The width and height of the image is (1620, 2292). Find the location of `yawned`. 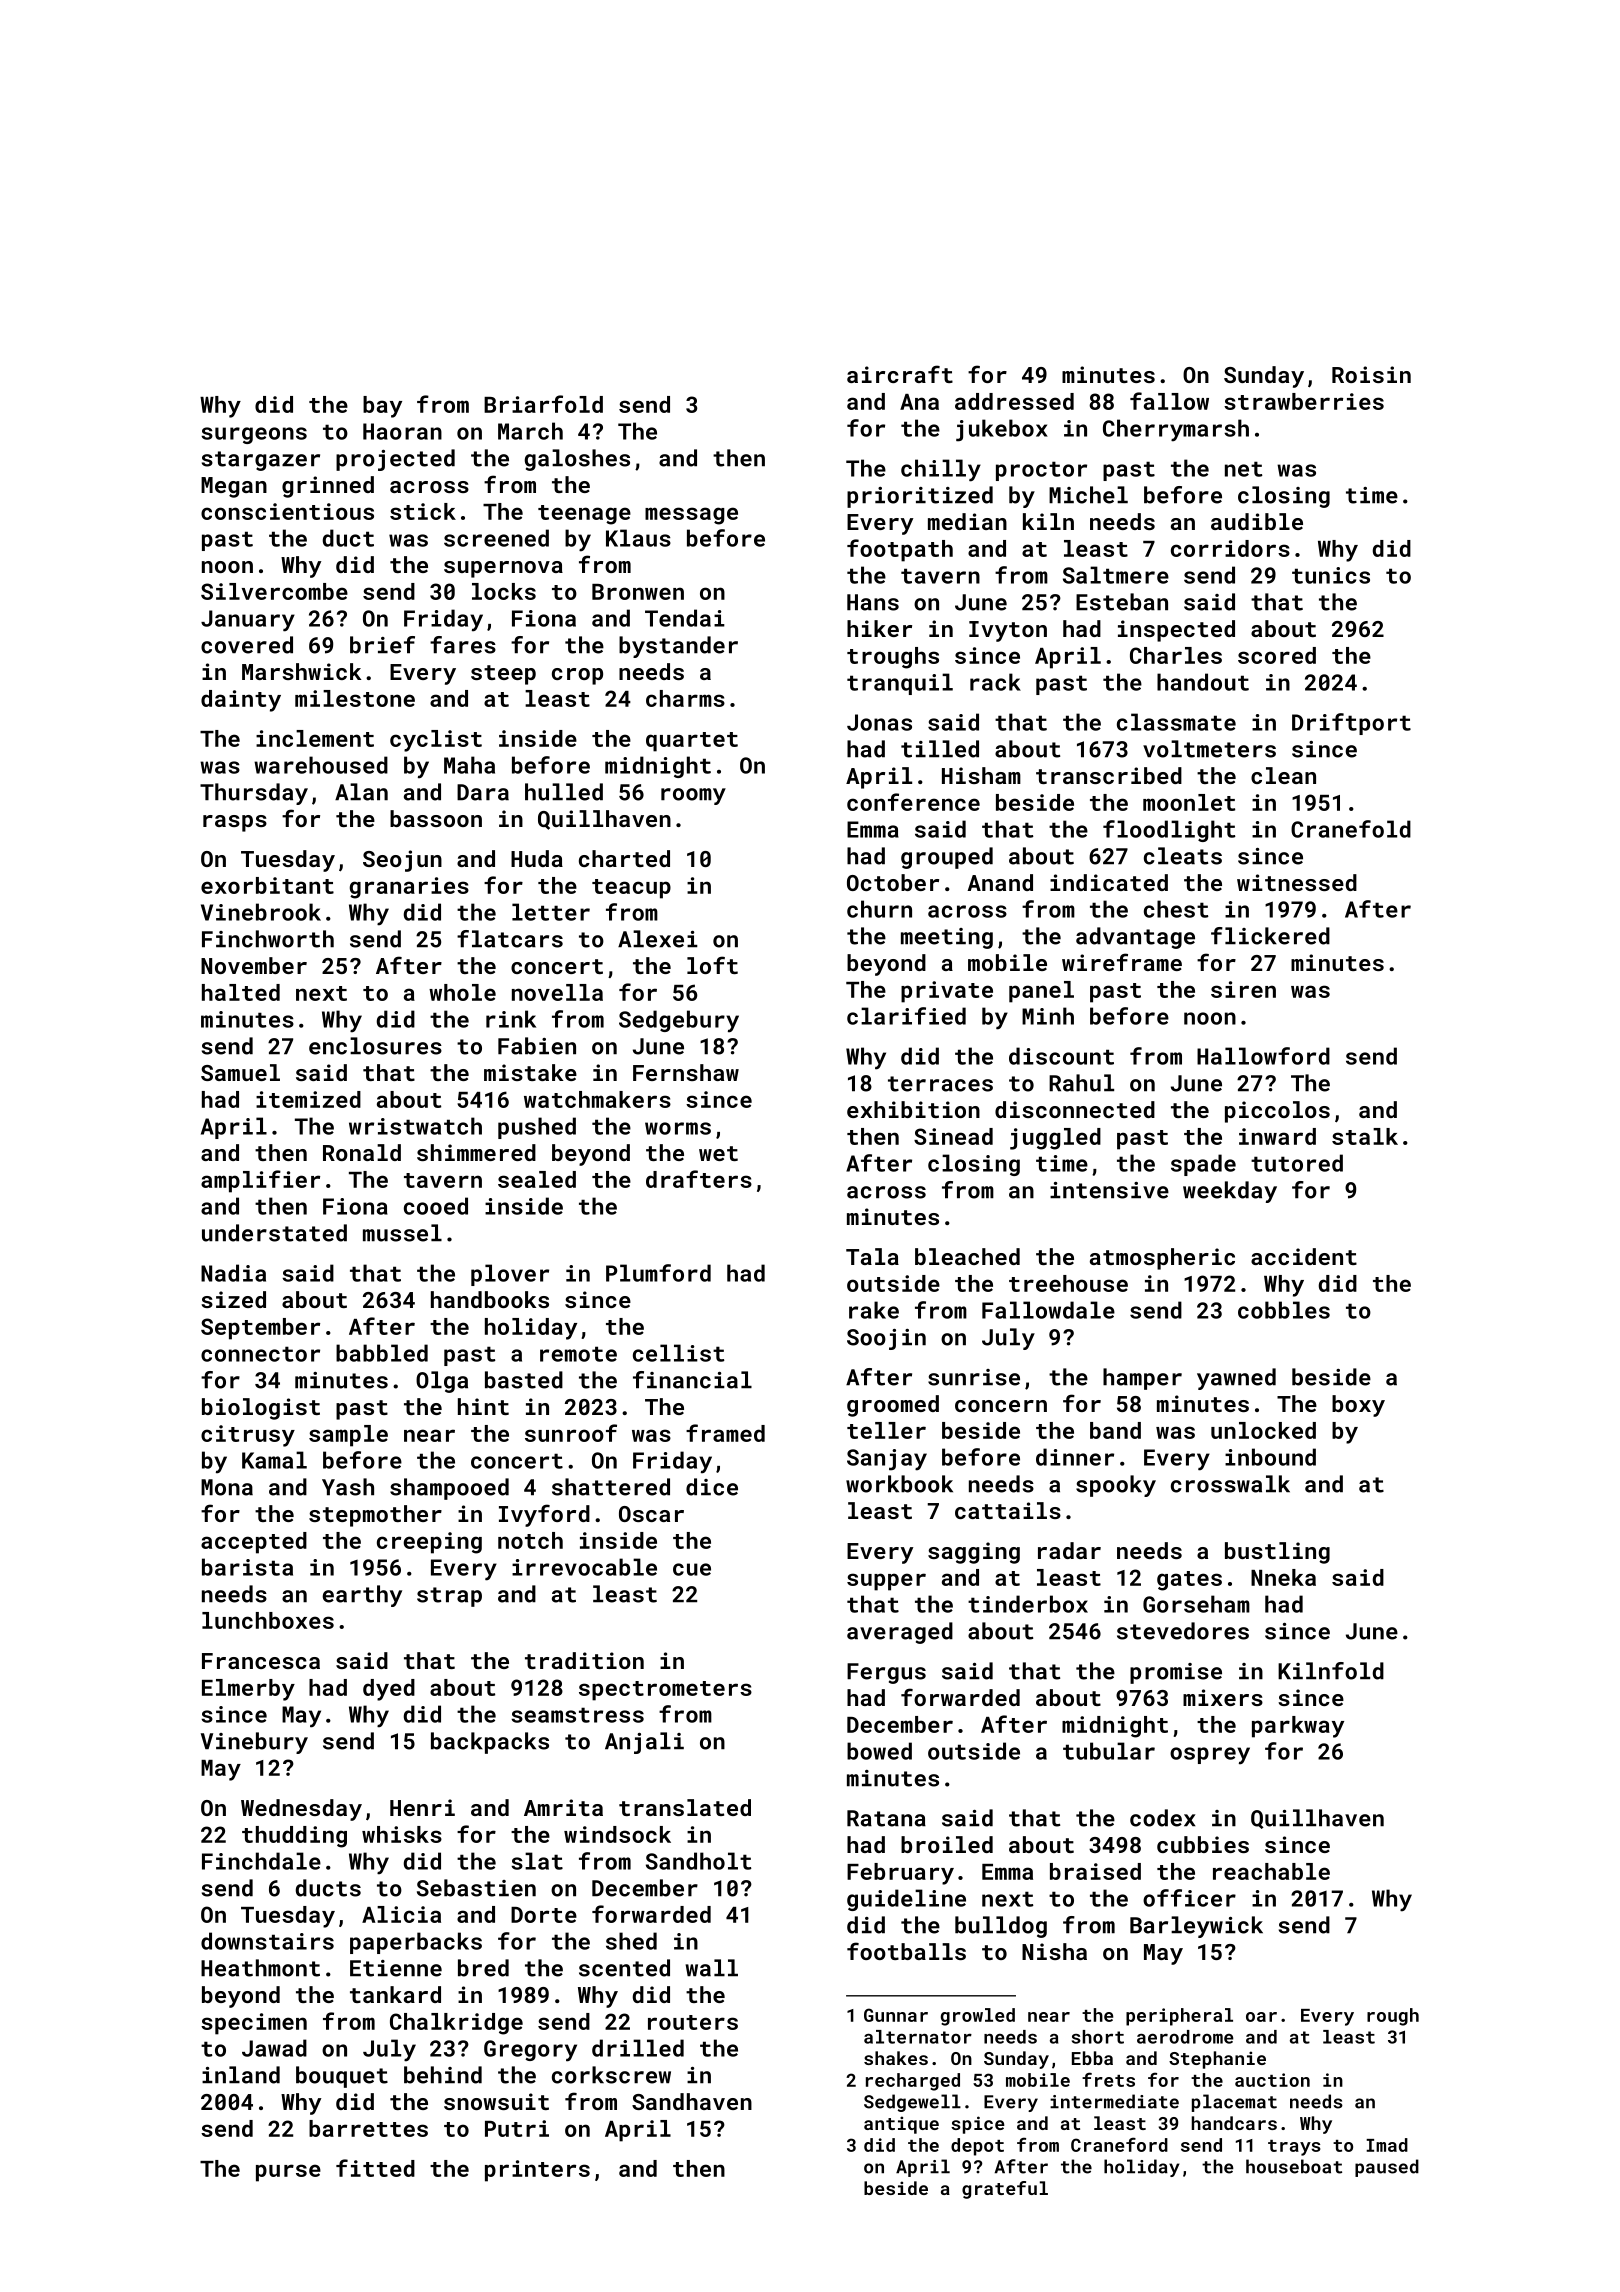

yawned is located at coordinates (1236, 1379).
